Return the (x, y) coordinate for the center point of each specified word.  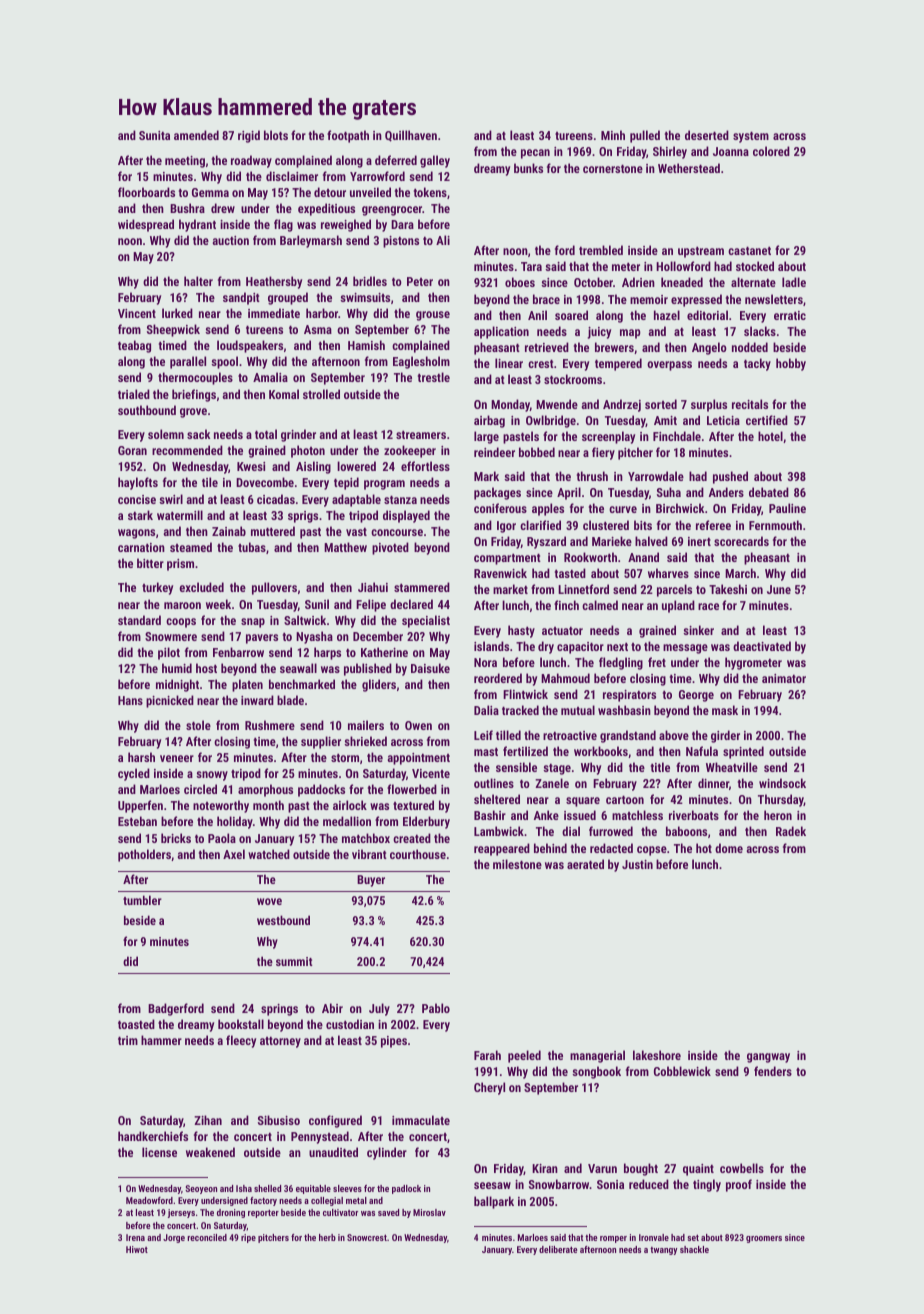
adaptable (356, 500)
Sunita (154, 135)
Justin (637, 864)
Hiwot (137, 1249)
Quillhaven (411, 136)
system (751, 137)
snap (253, 623)
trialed (134, 394)
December (378, 636)
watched (269, 854)
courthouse (418, 854)
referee (713, 525)
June (779, 589)
